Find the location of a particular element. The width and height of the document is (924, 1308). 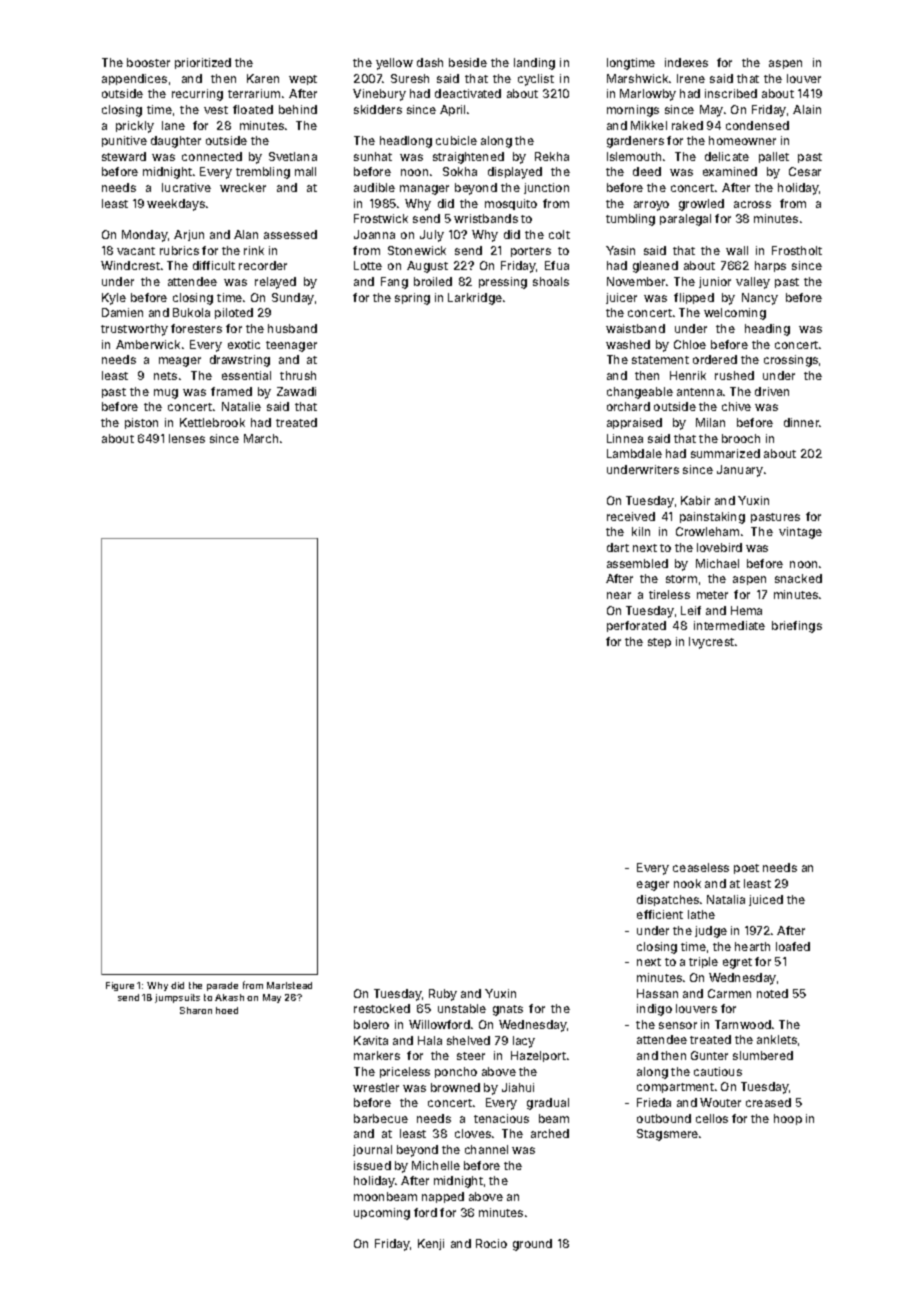

broiled is located at coordinates (433, 281).
